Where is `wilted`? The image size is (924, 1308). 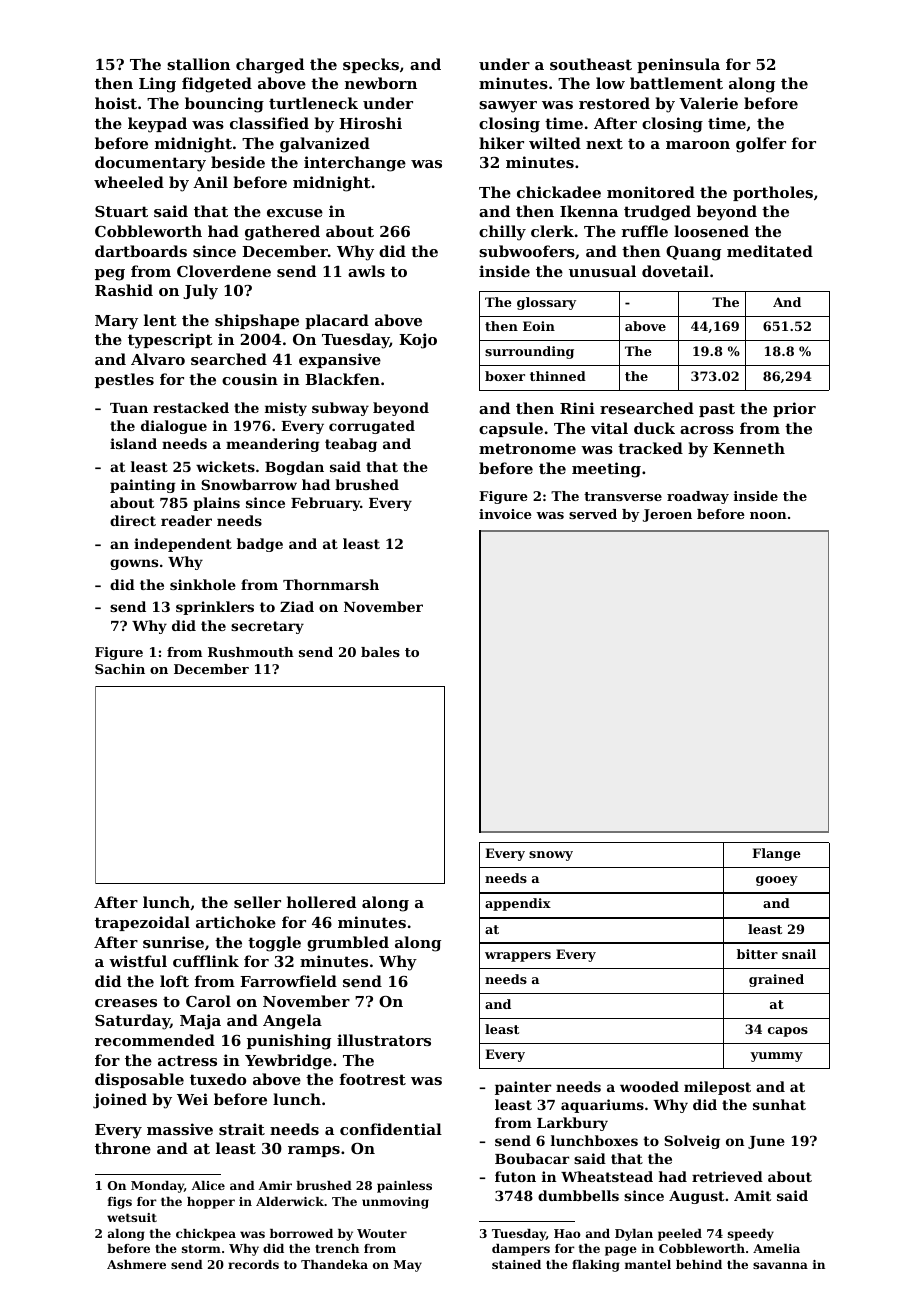
wilted is located at coordinates (555, 143).
